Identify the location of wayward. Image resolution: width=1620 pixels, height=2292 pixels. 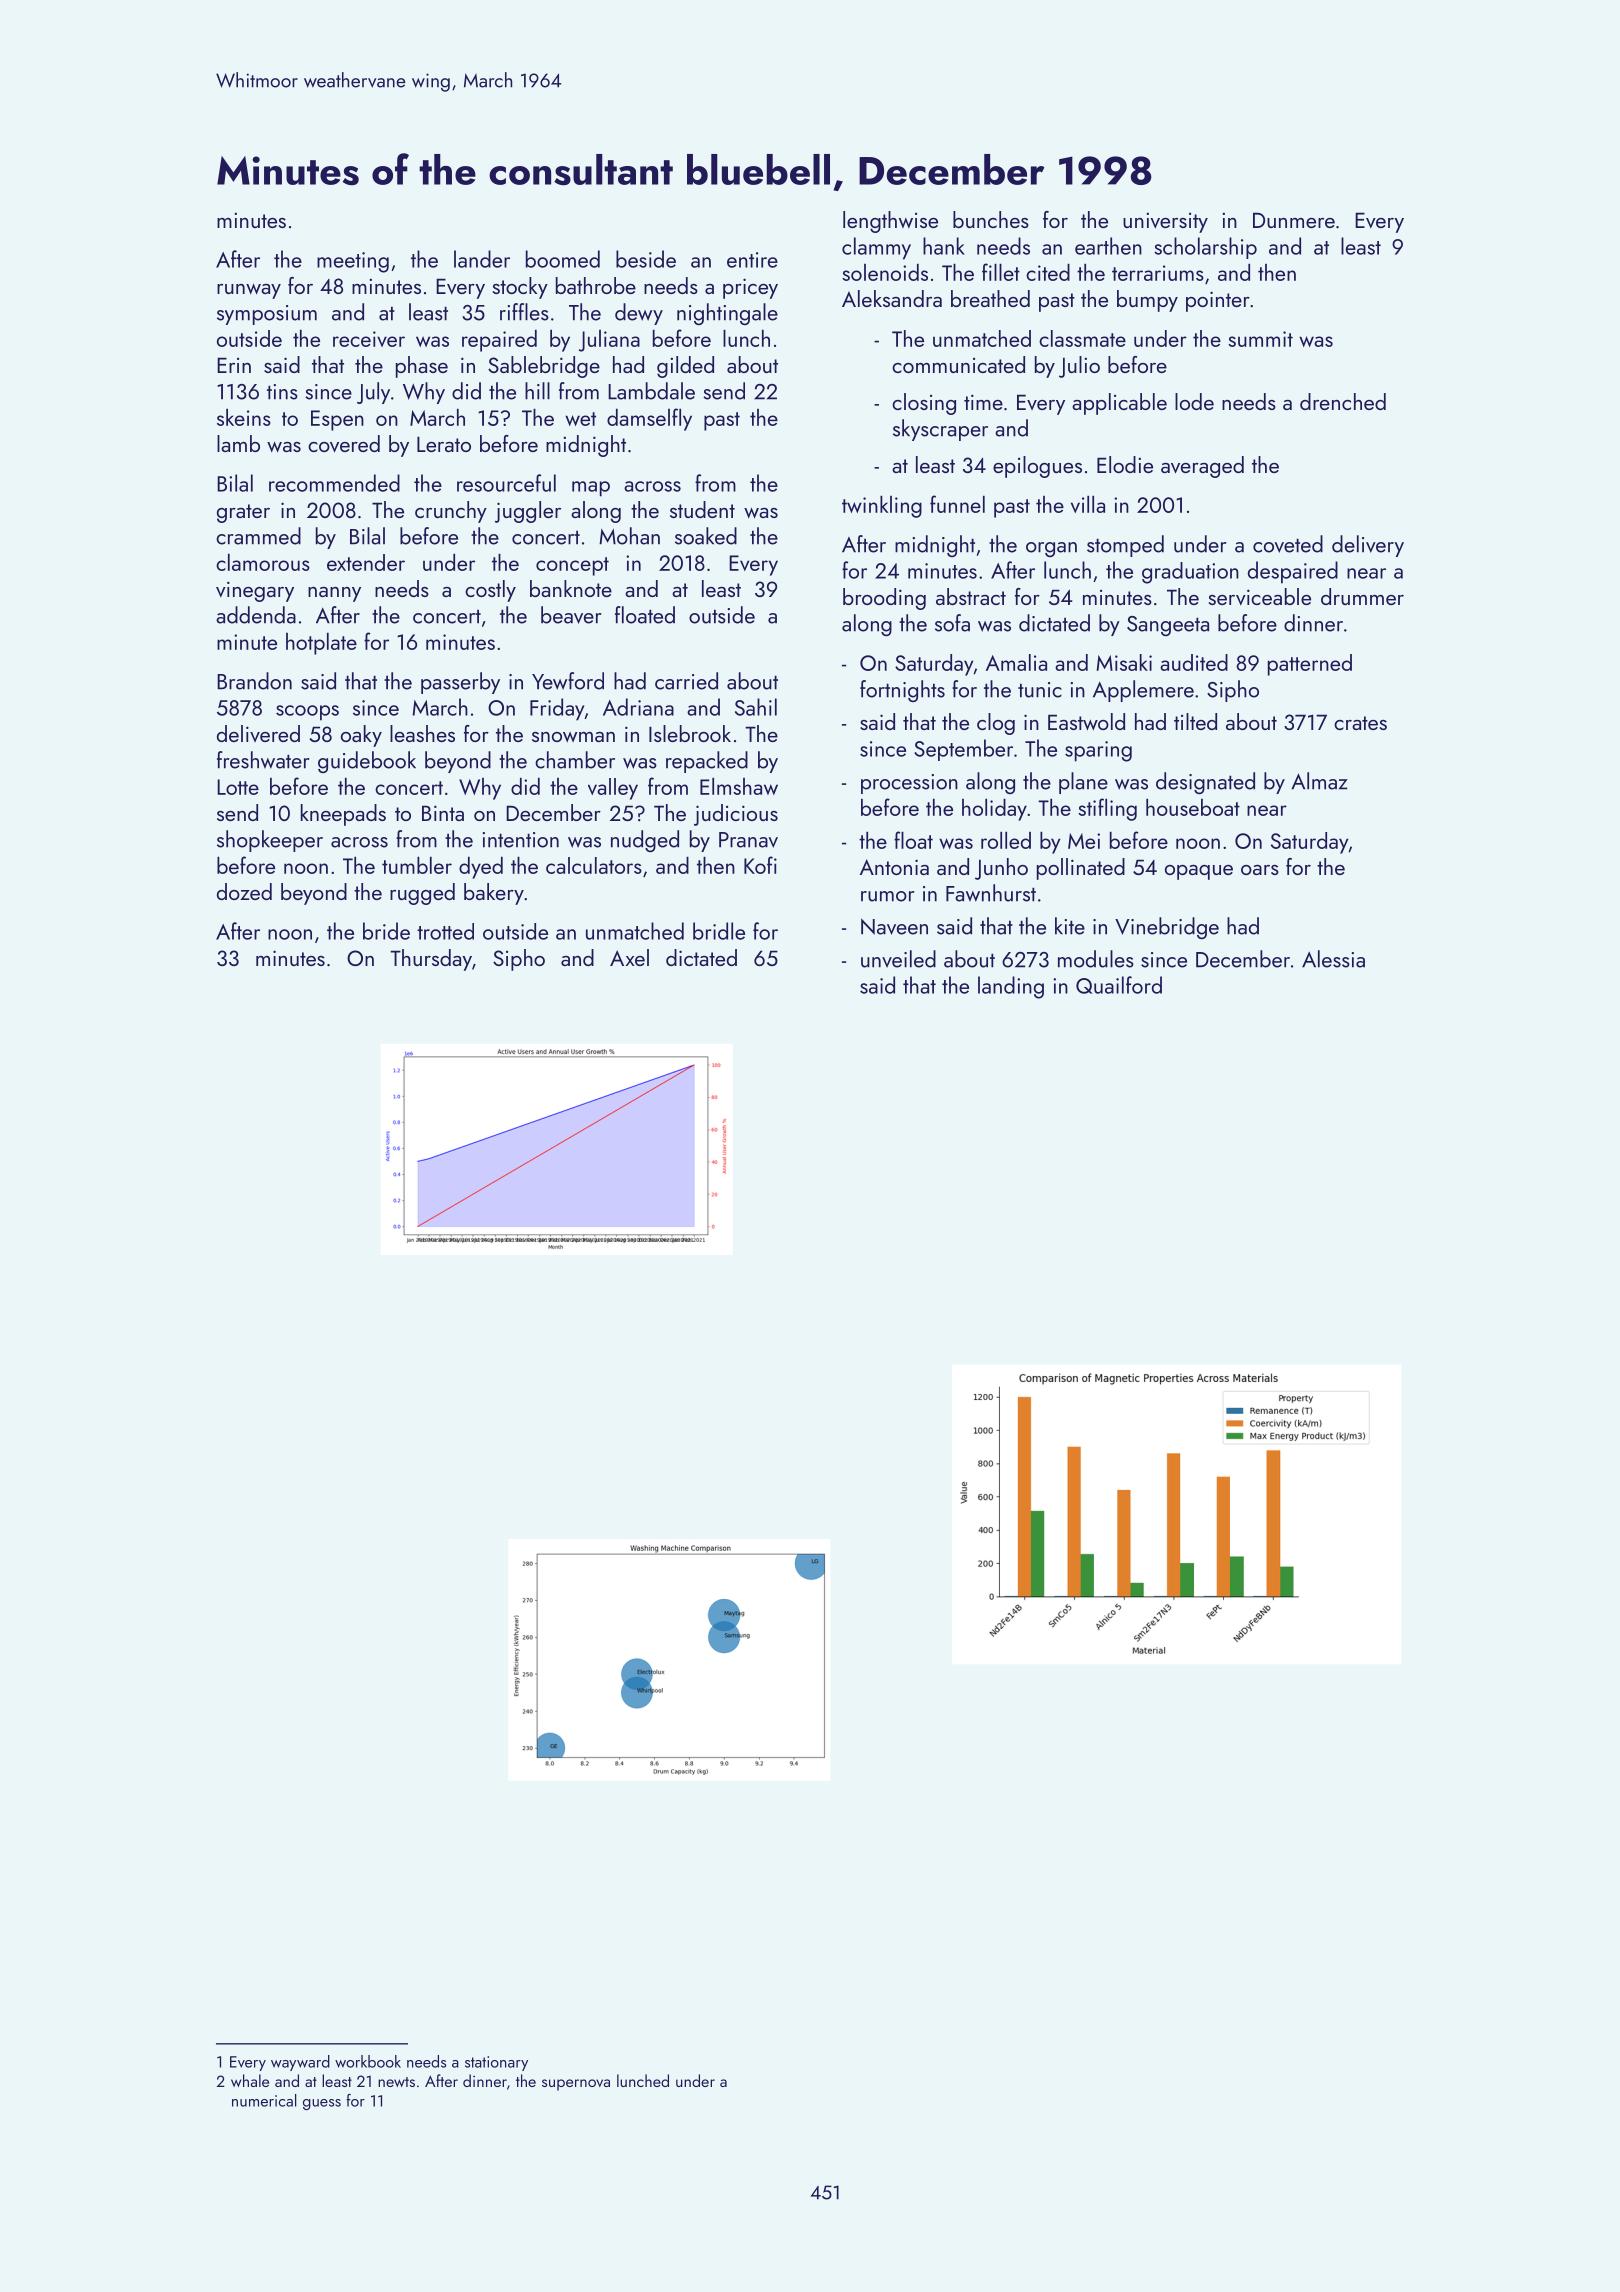
(300, 2063).
